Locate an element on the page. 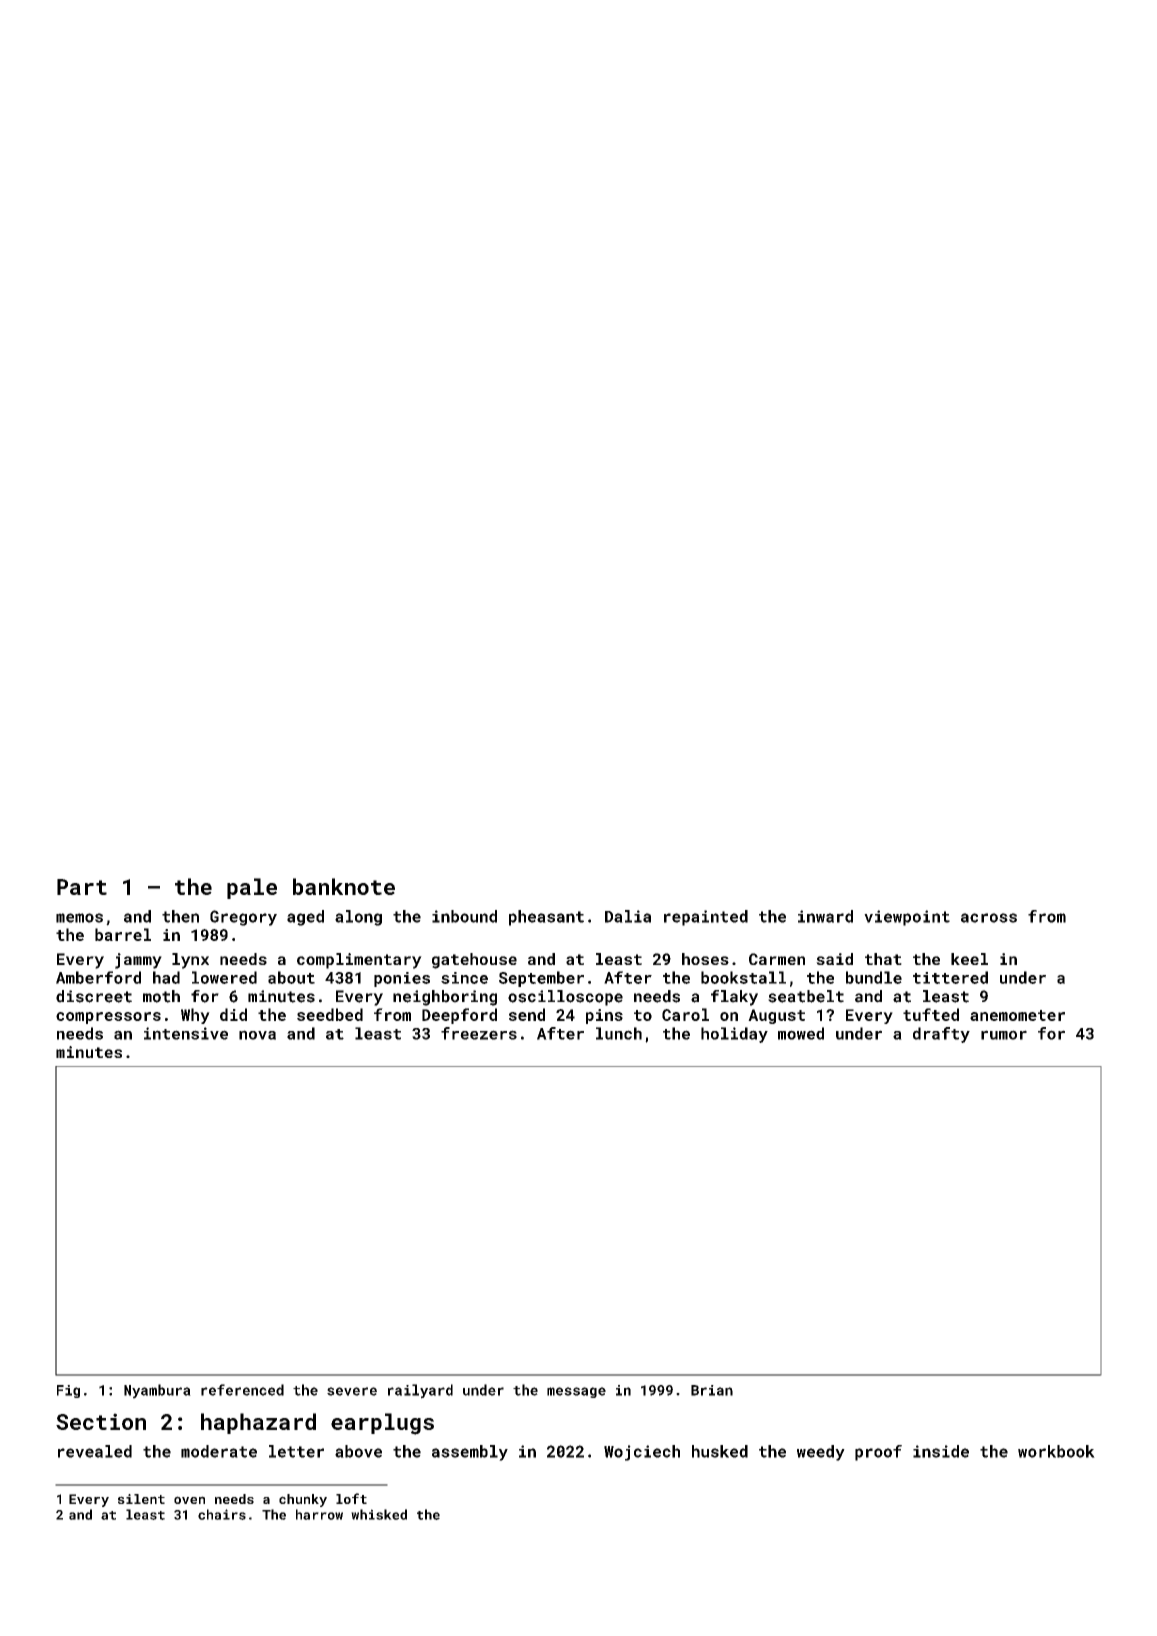 This image has width=1157, height=1636. silent is located at coordinates (141, 1499).
